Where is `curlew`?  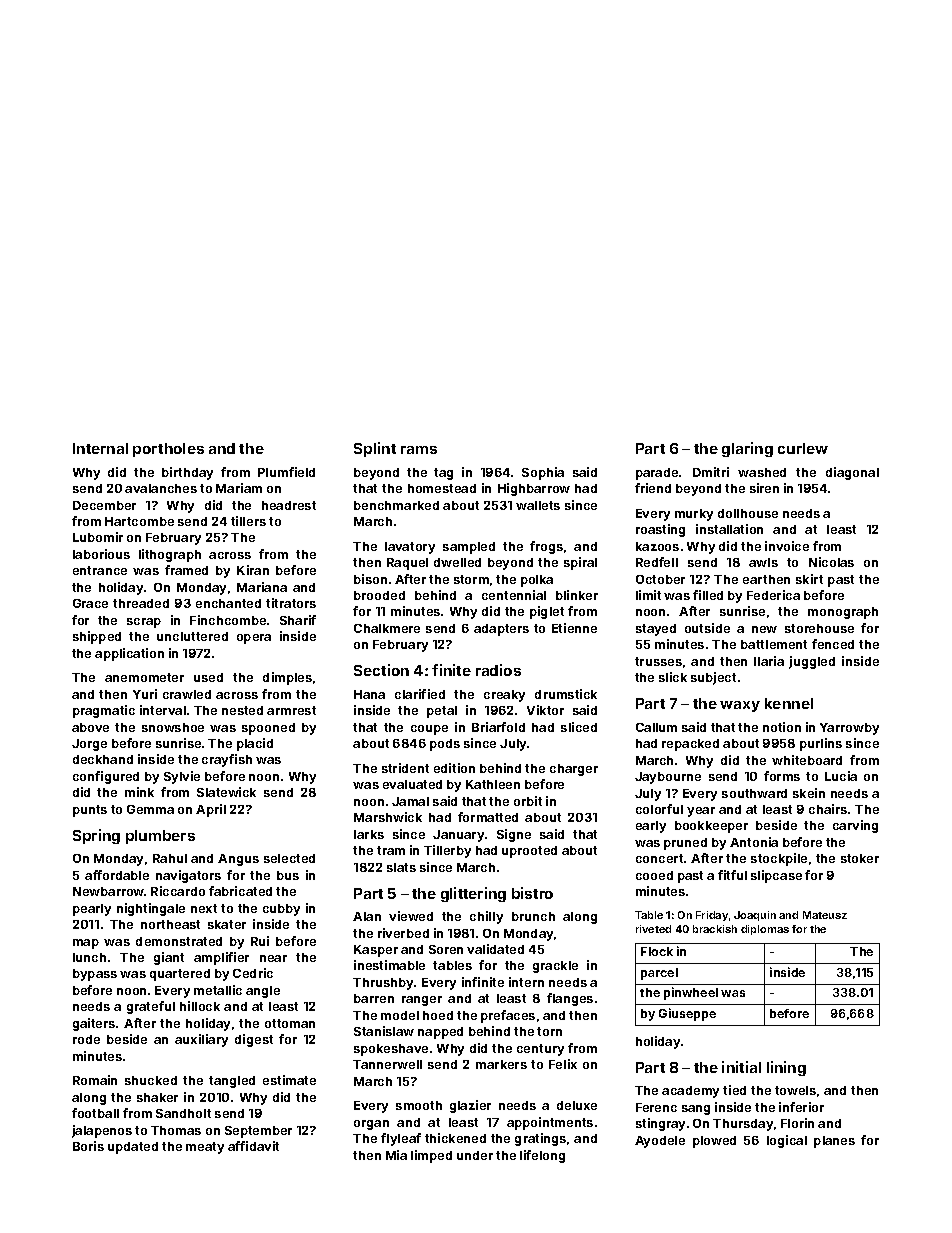 curlew is located at coordinates (803, 448).
